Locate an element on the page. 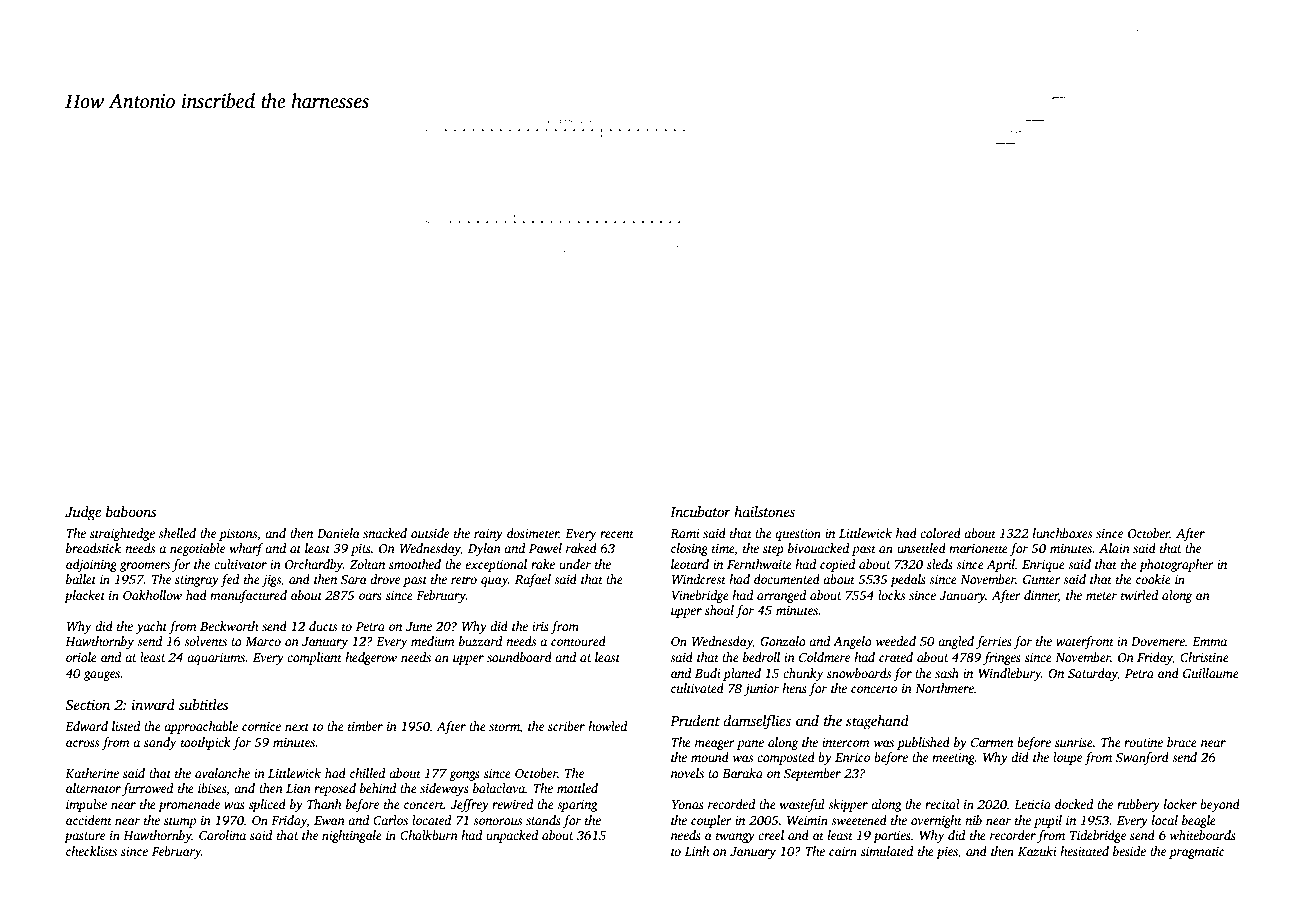 This page has height=924, width=1308. Section is located at coordinates (87, 704).
